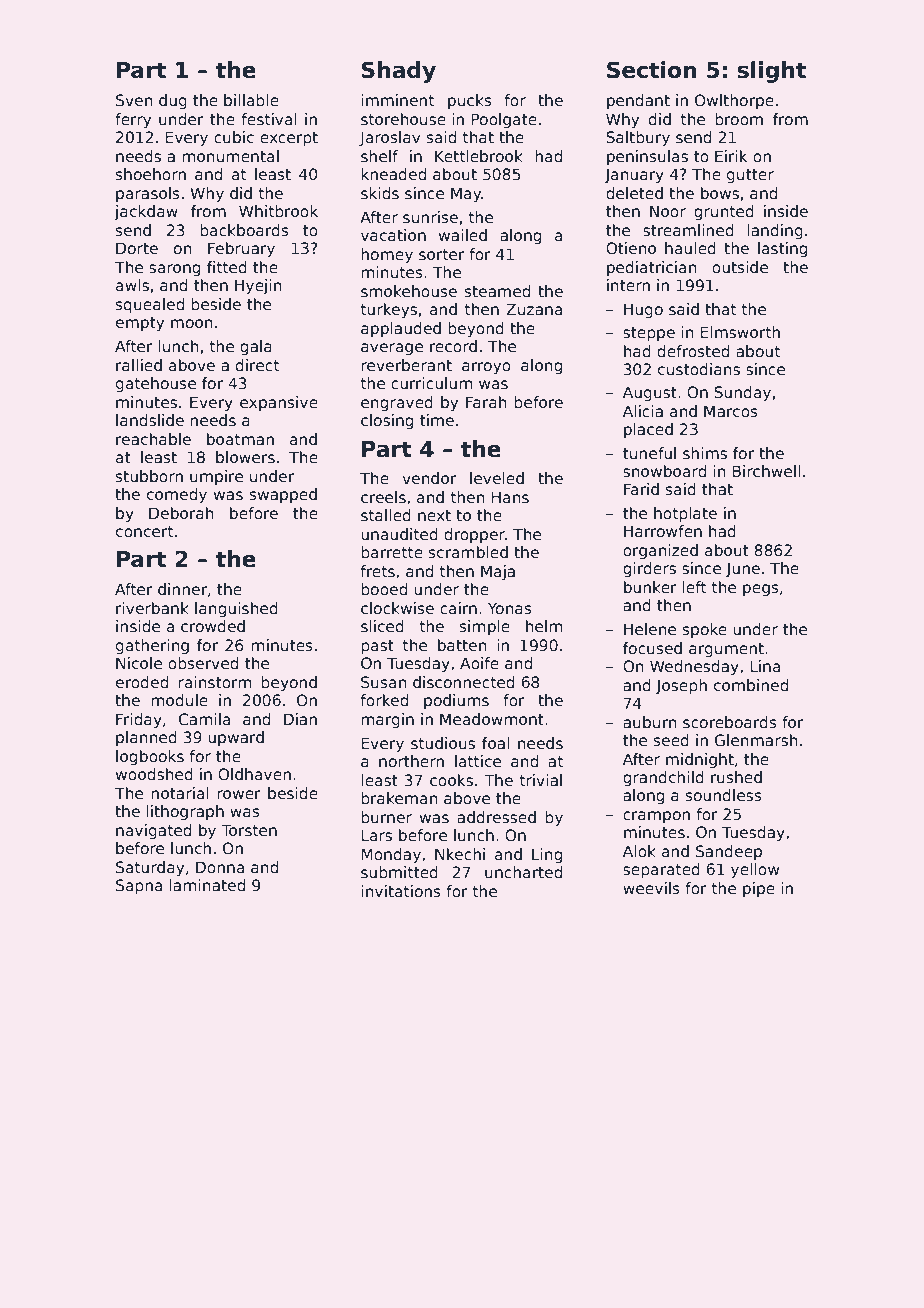 Image resolution: width=924 pixels, height=1308 pixels. I want to click on sunrise, so click(430, 217).
